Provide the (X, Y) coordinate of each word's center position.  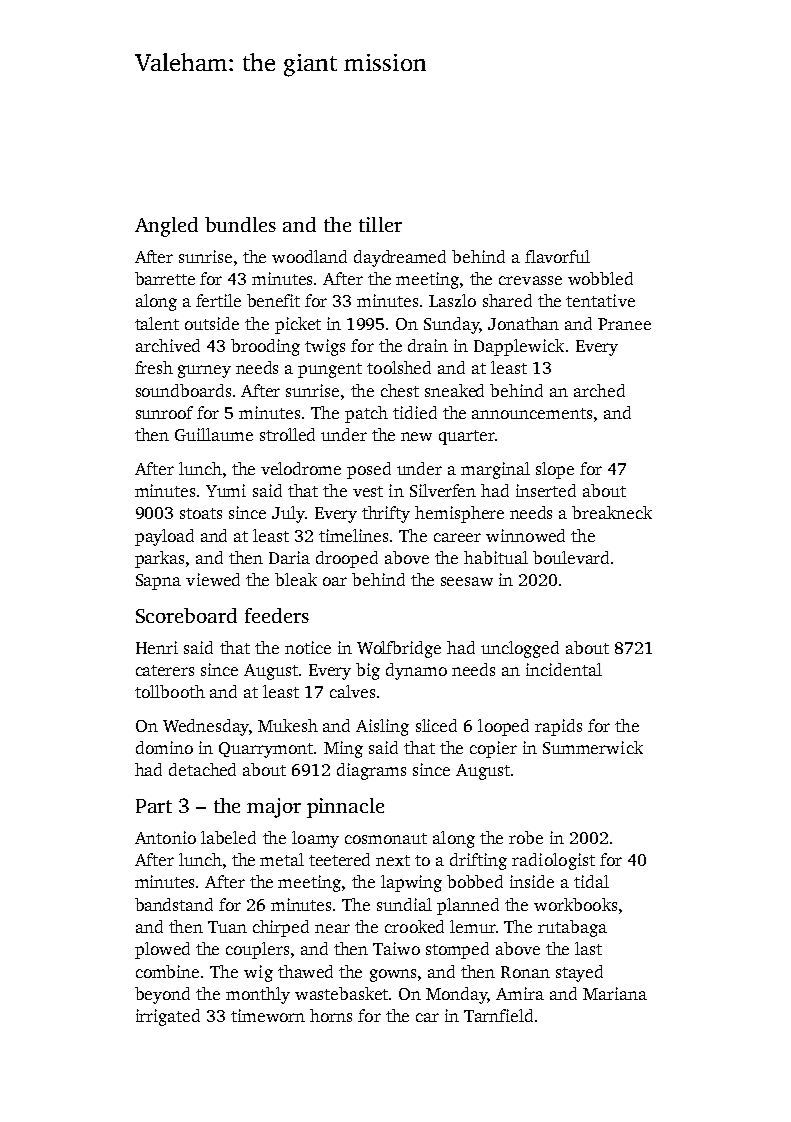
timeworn (268, 1015)
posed (369, 470)
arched (599, 390)
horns (331, 1015)
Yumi (226, 490)
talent (157, 323)
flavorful (557, 256)
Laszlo (452, 300)
